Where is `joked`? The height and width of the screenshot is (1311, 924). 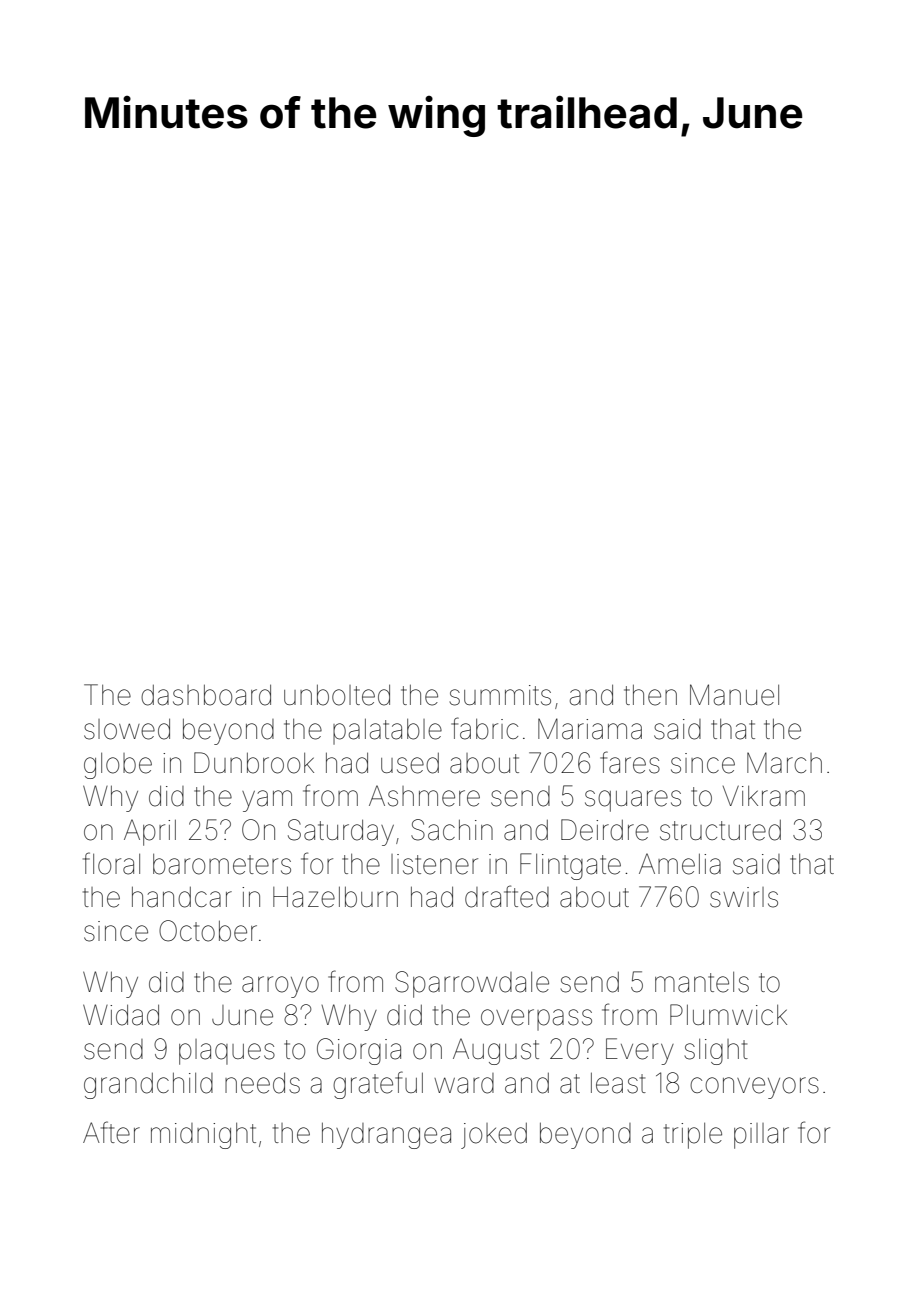
joked is located at coordinates (494, 1136).
